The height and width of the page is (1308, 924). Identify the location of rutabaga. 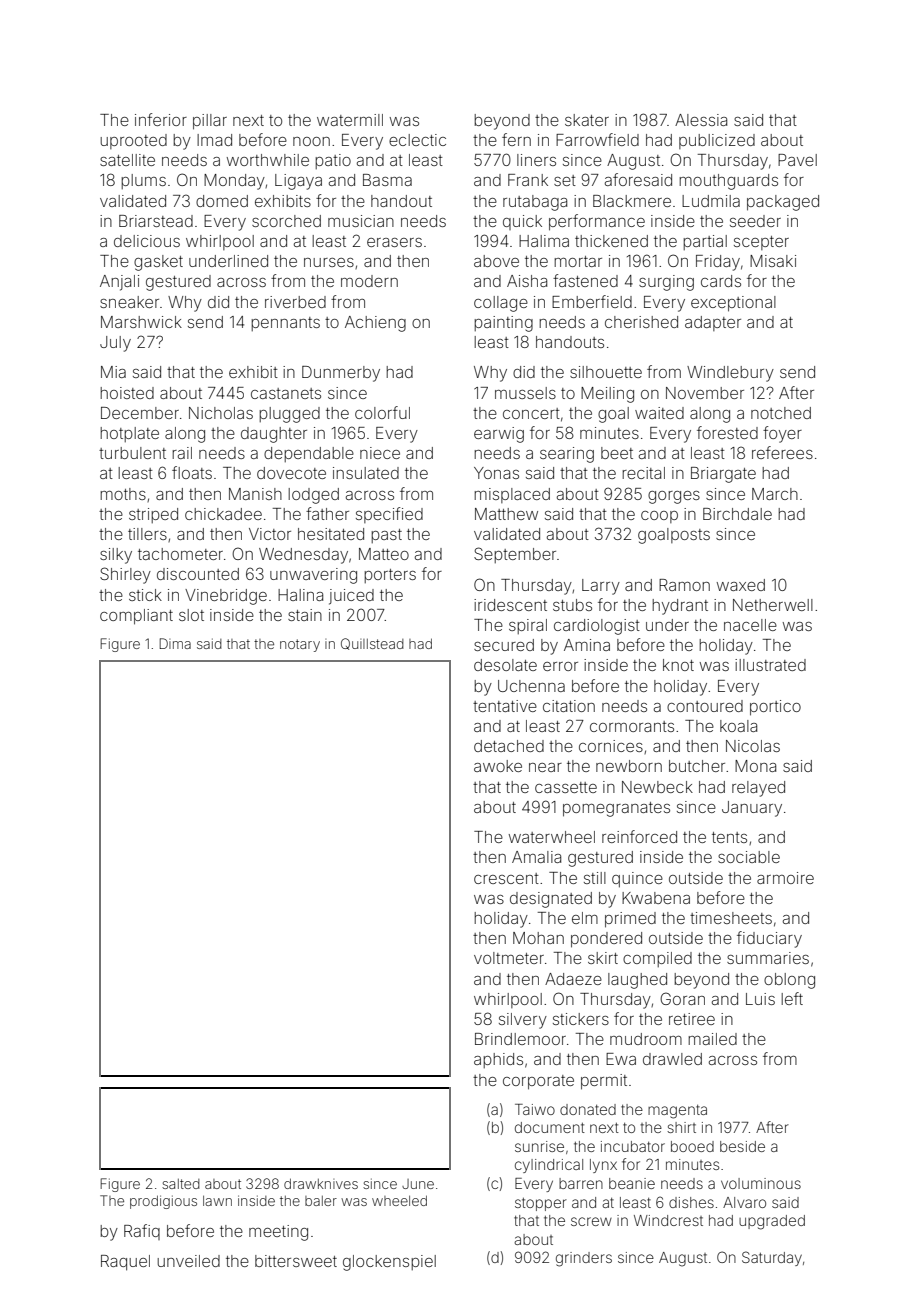
(535, 203).
